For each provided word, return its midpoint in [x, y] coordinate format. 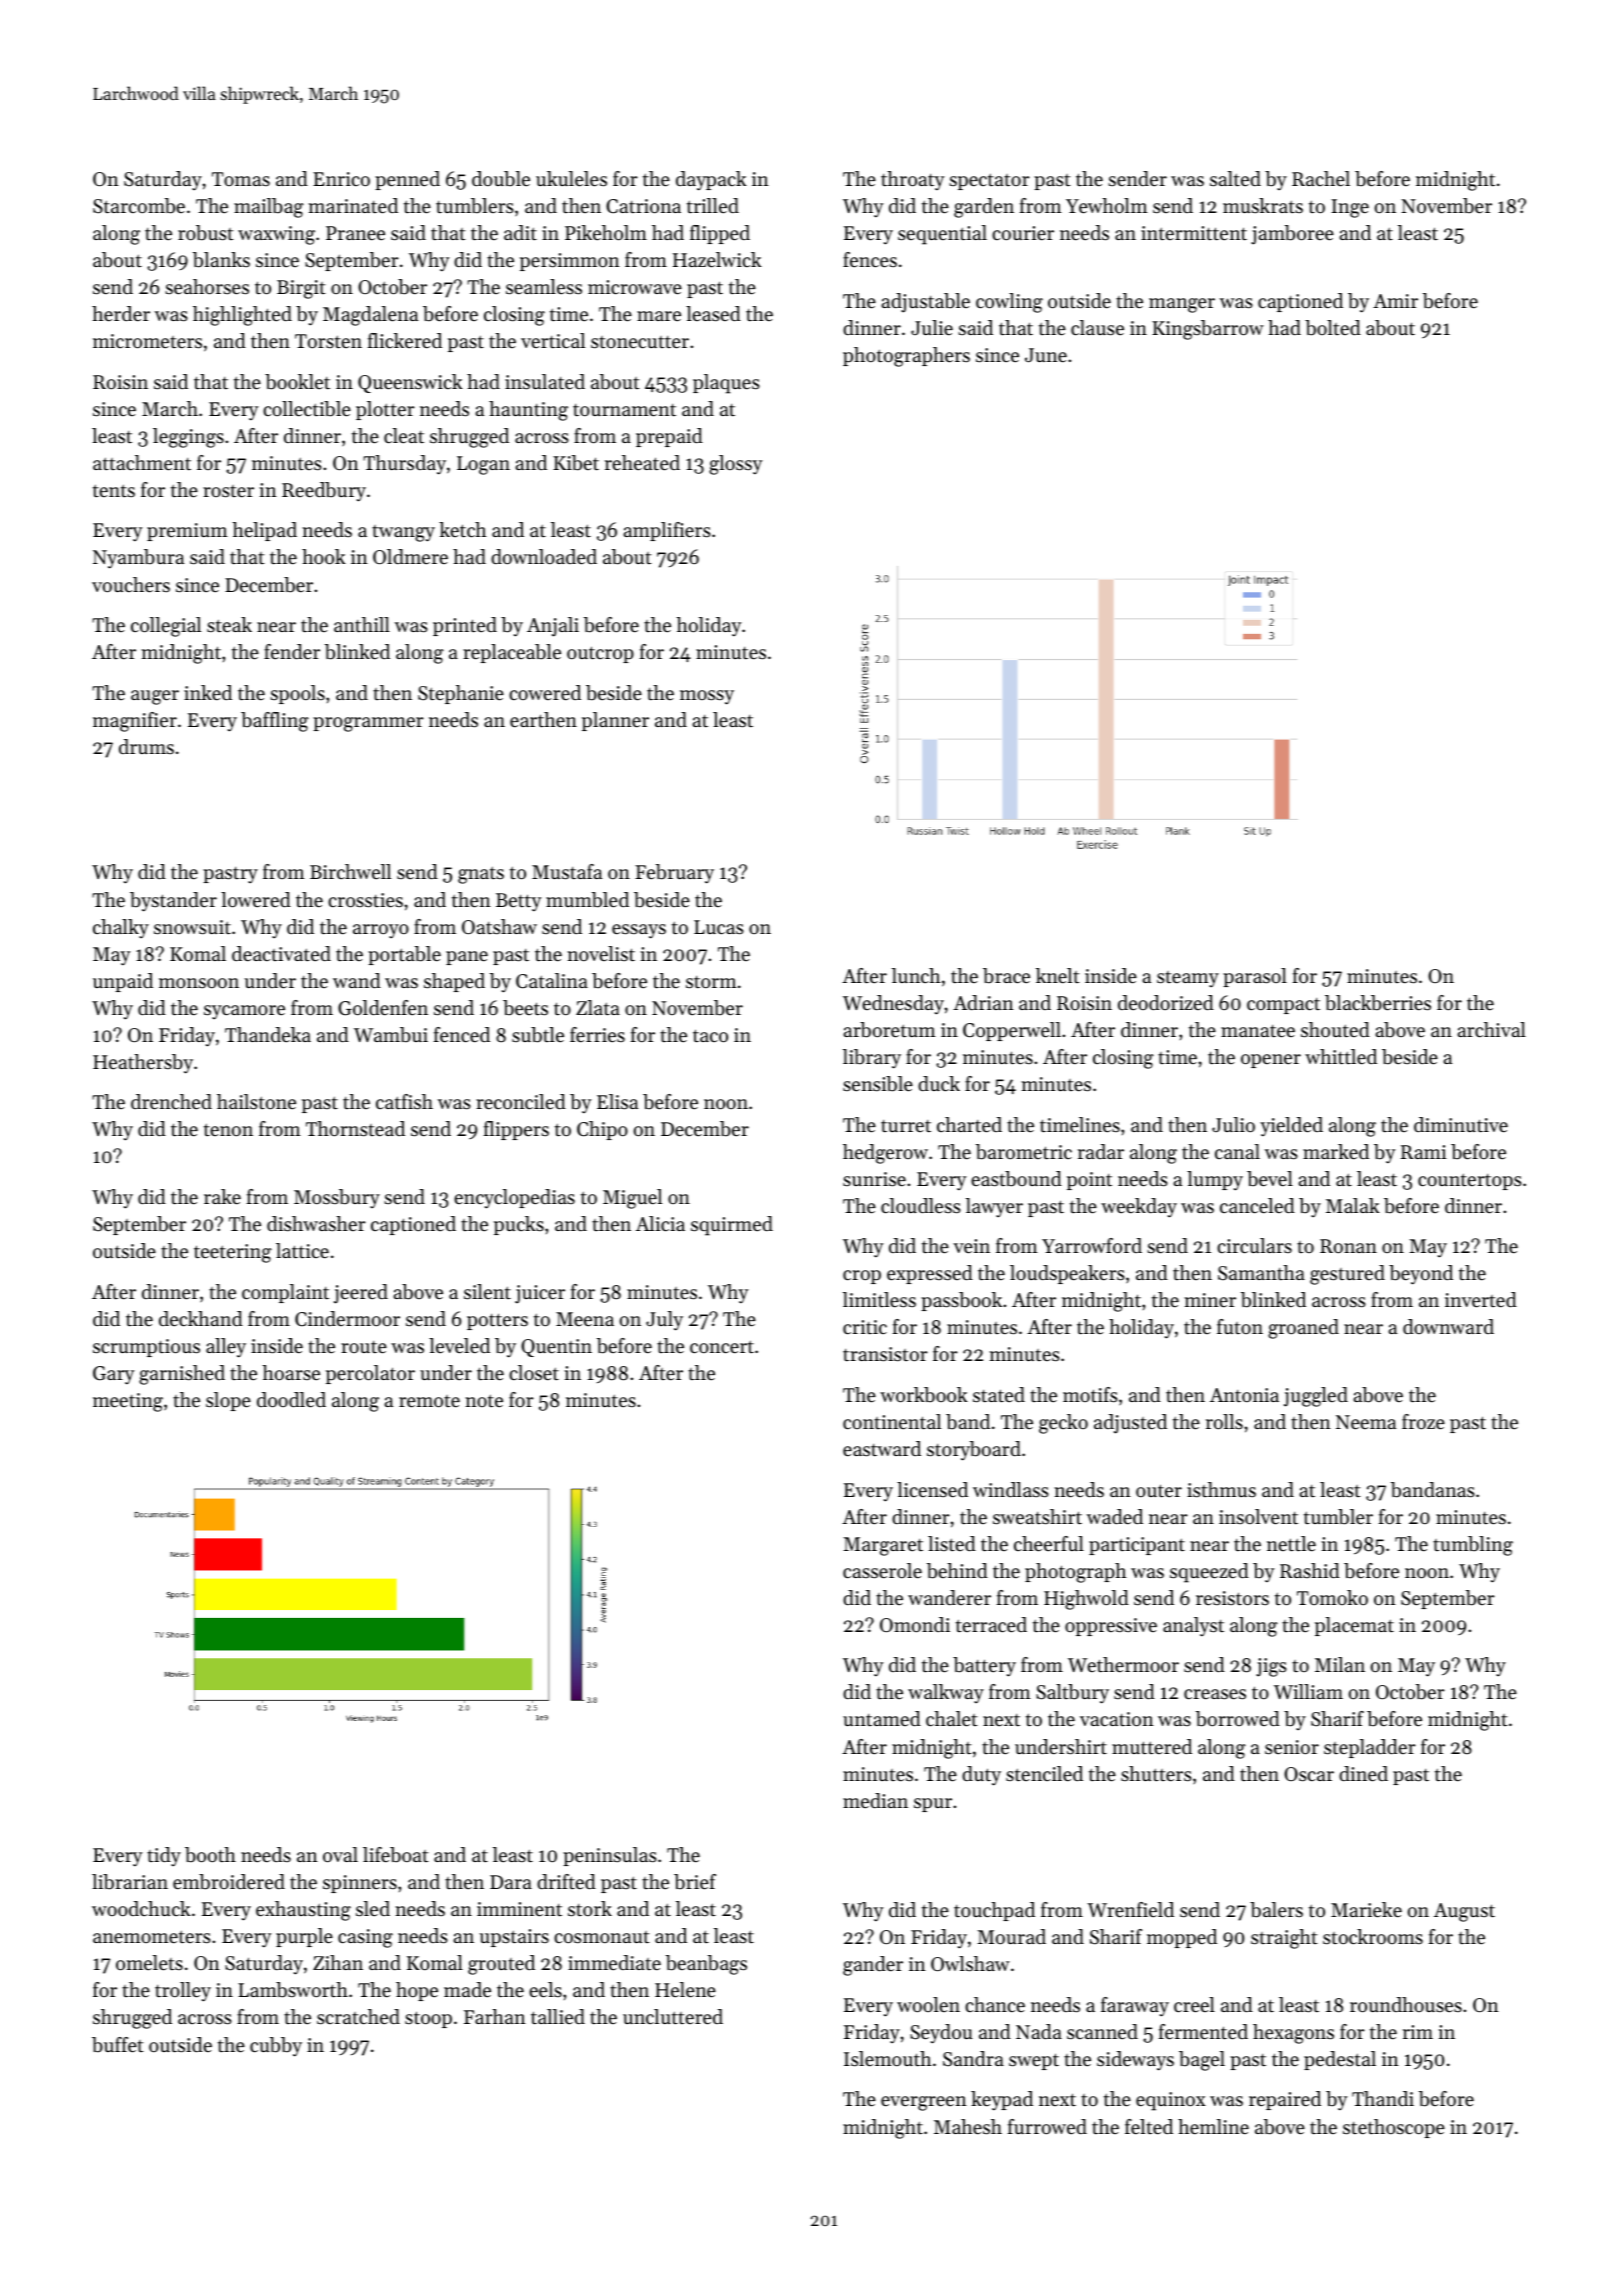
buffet [118, 2045]
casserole [882, 1571]
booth [210, 1855]
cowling [1009, 303]
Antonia [1244, 1395]
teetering [233, 1253]
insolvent [1258, 1517]
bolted [1333, 328]
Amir [1395, 301]
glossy [736, 465]
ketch [463, 530]
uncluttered [673, 2017]
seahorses [207, 287]
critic [865, 1327]
